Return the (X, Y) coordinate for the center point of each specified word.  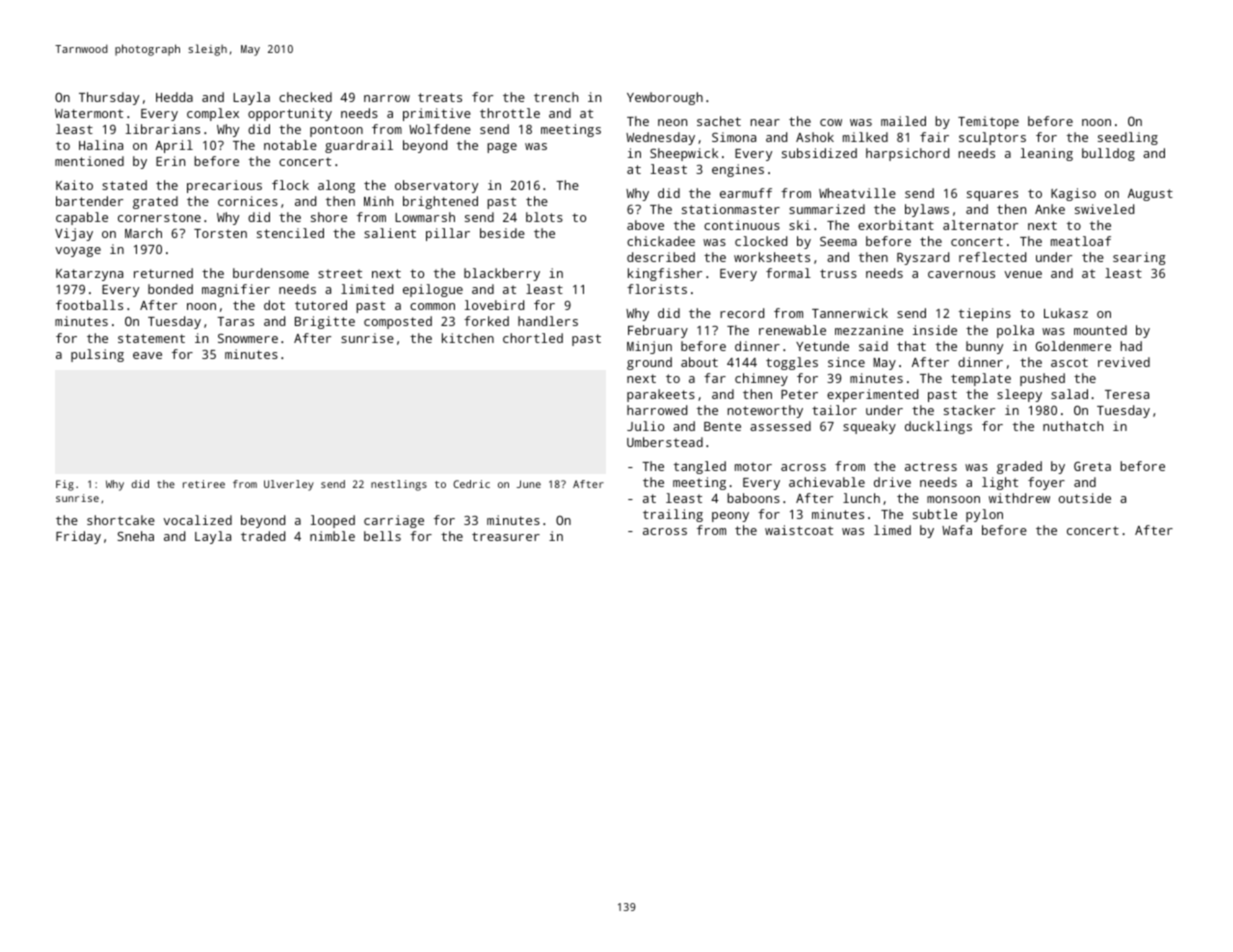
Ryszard (923, 258)
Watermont (89, 113)
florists (657, 289)
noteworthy (765, 411)
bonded (170, 289)
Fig (65, 485)
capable (82, 218)
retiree (204, 484)
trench (556, 97)
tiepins (985, 314)
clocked (761, 241)
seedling (1128, 138)
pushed (1042, 379)
